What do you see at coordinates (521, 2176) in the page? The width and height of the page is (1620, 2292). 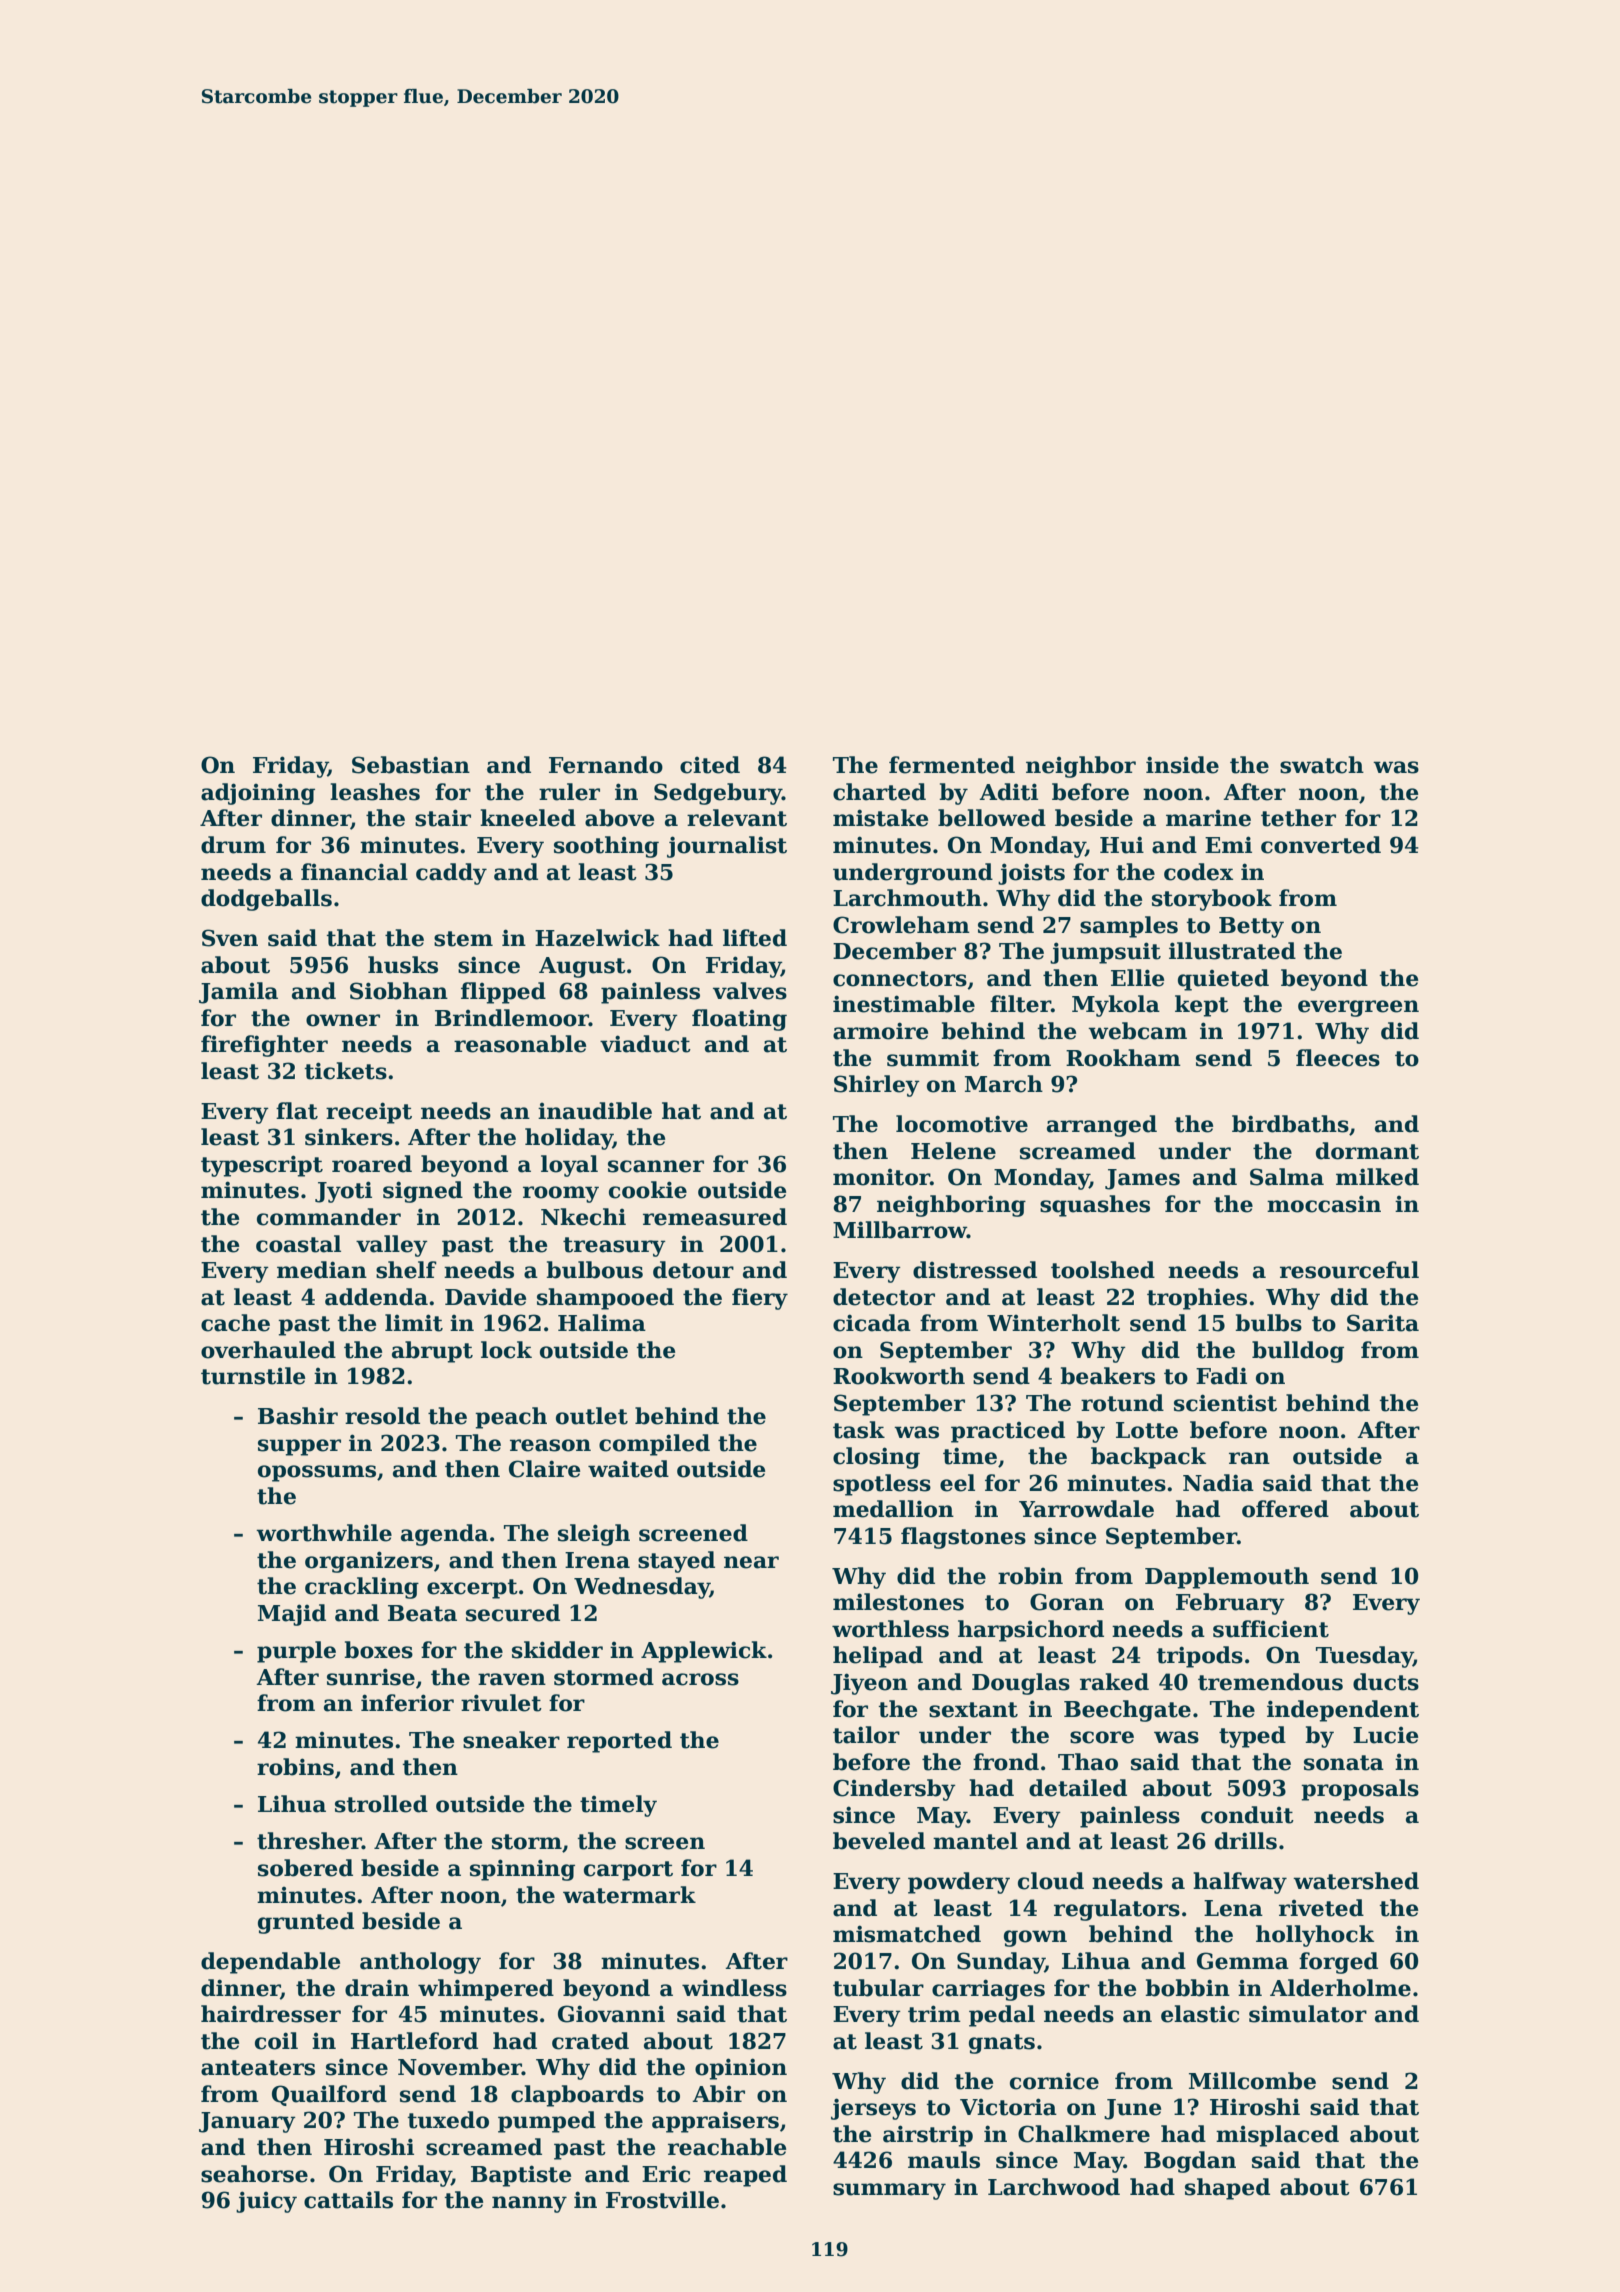 I see `Baptiste` at bounding box center [521, 2176].
